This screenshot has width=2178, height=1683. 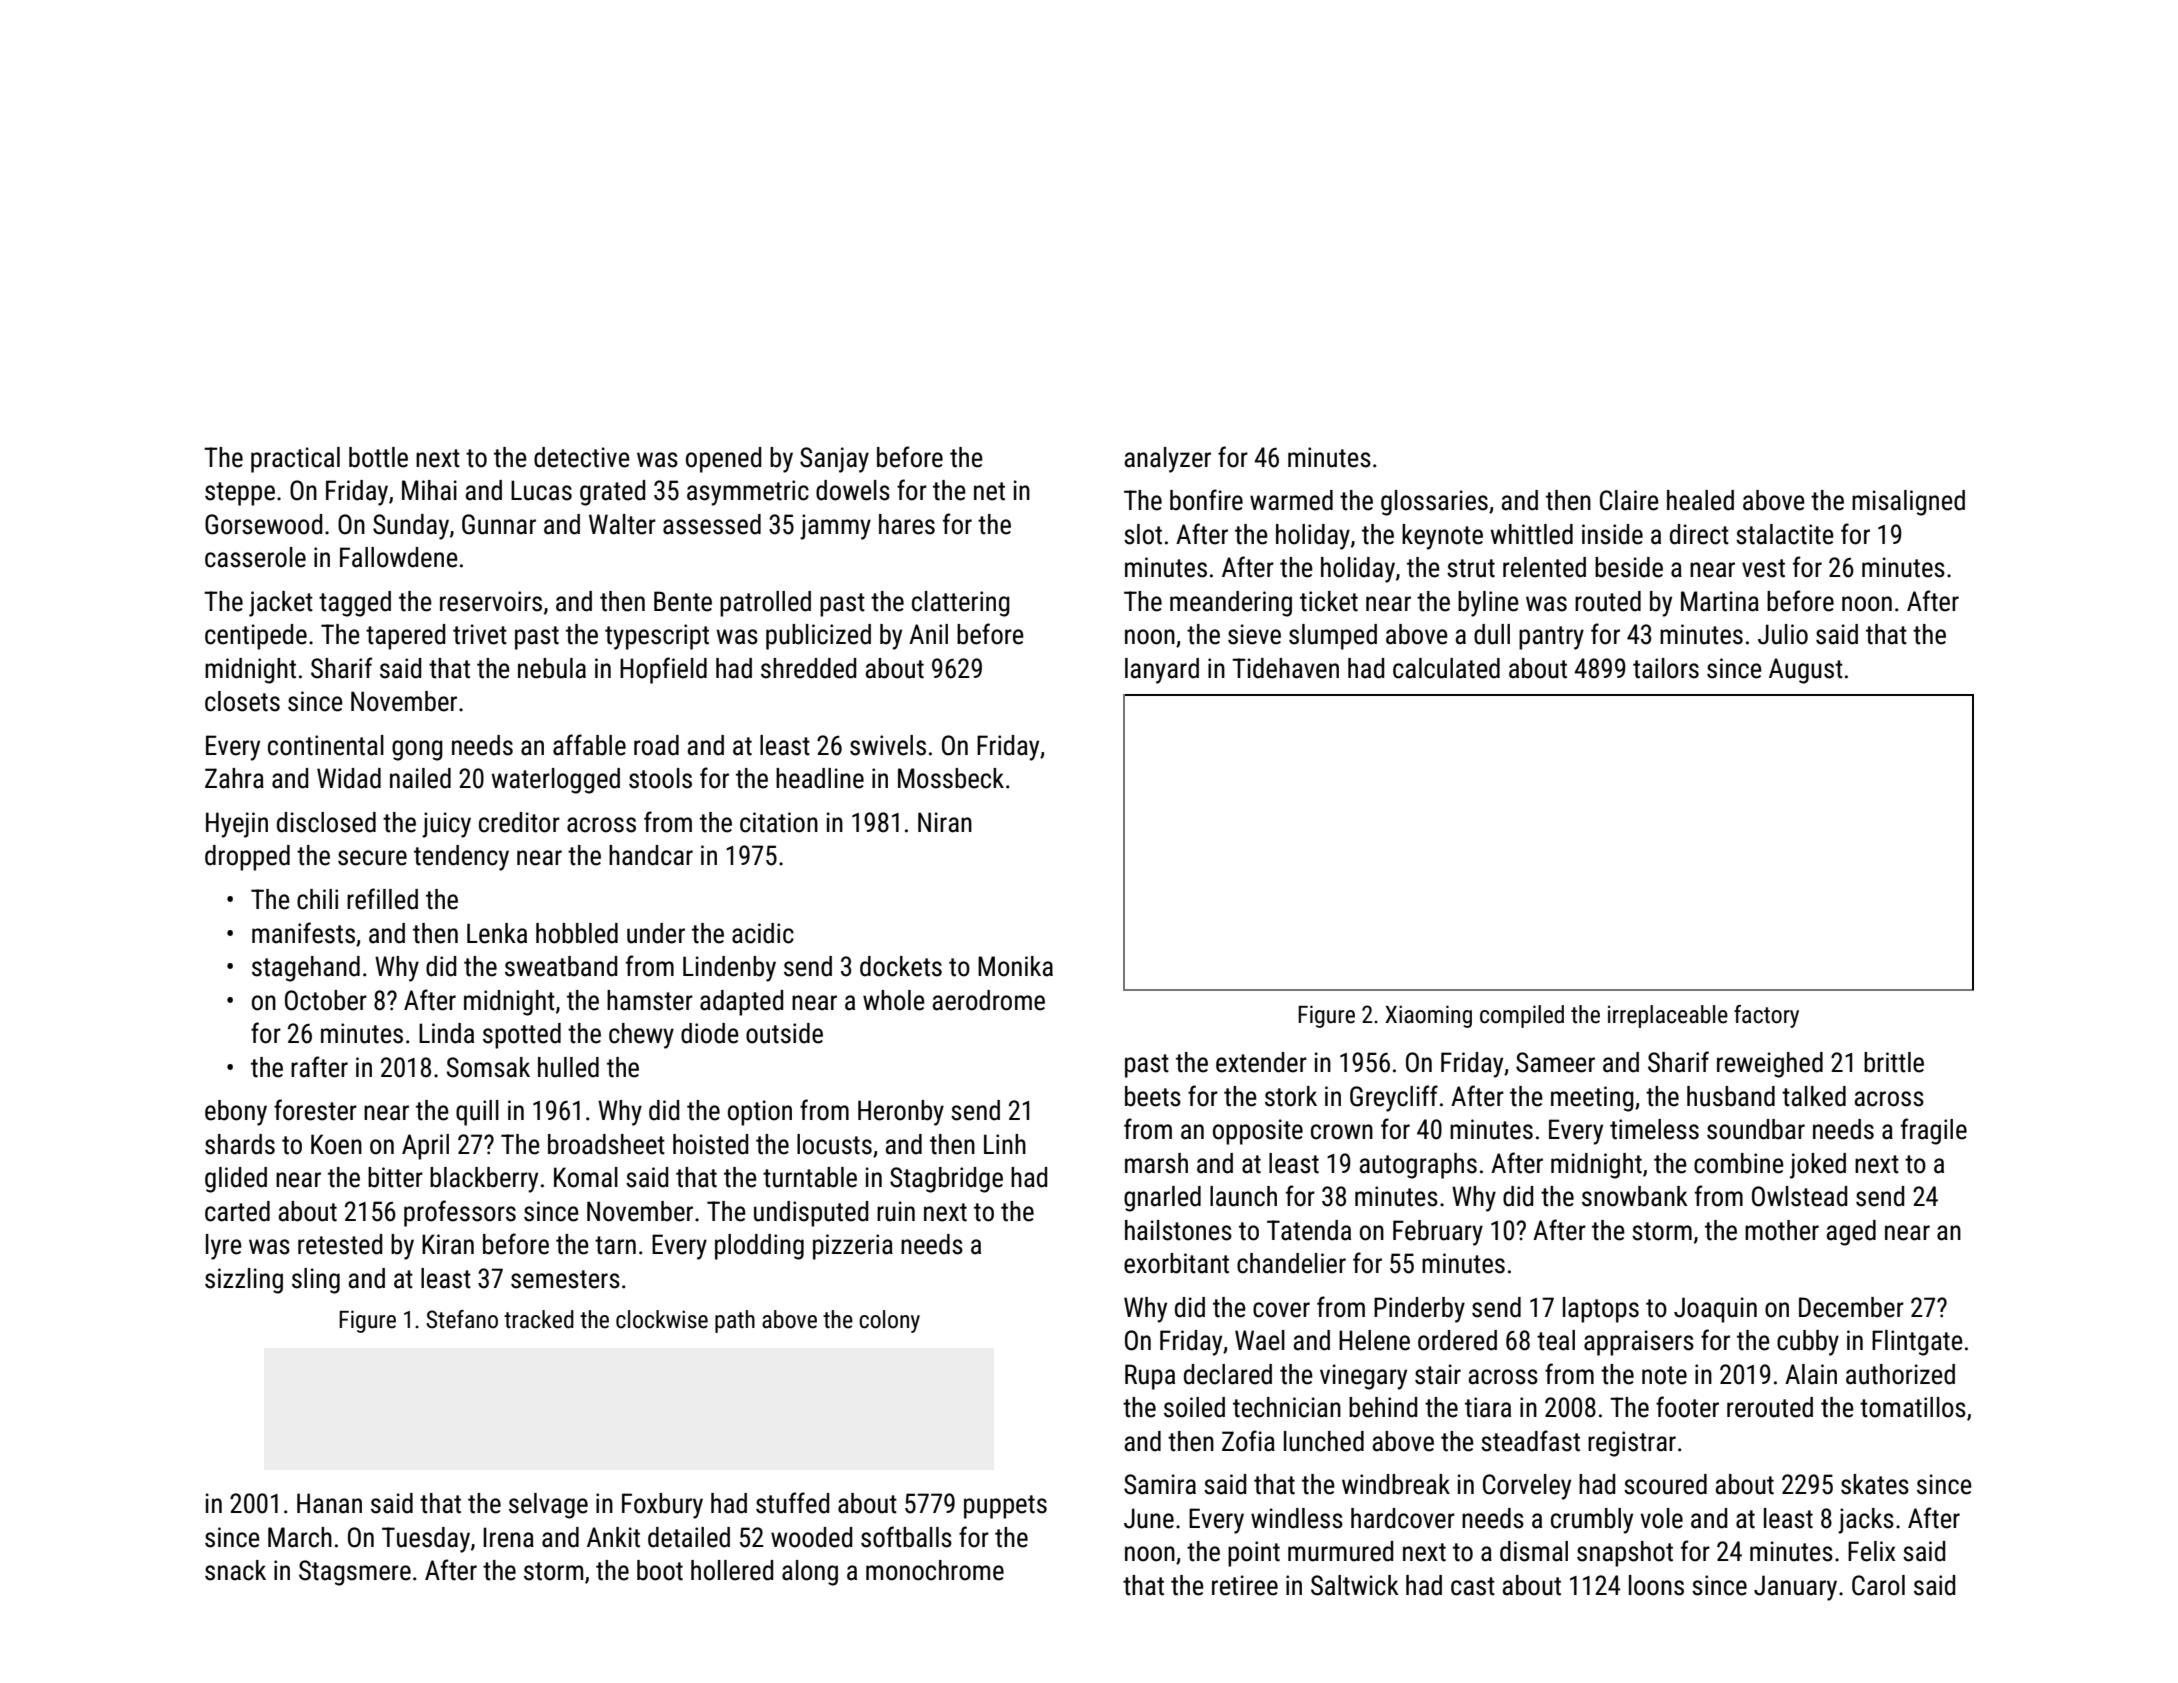 What do you see at coordinates (317, 899) in the screenshot?
I see `chili` at bounding box center [317, 899].
